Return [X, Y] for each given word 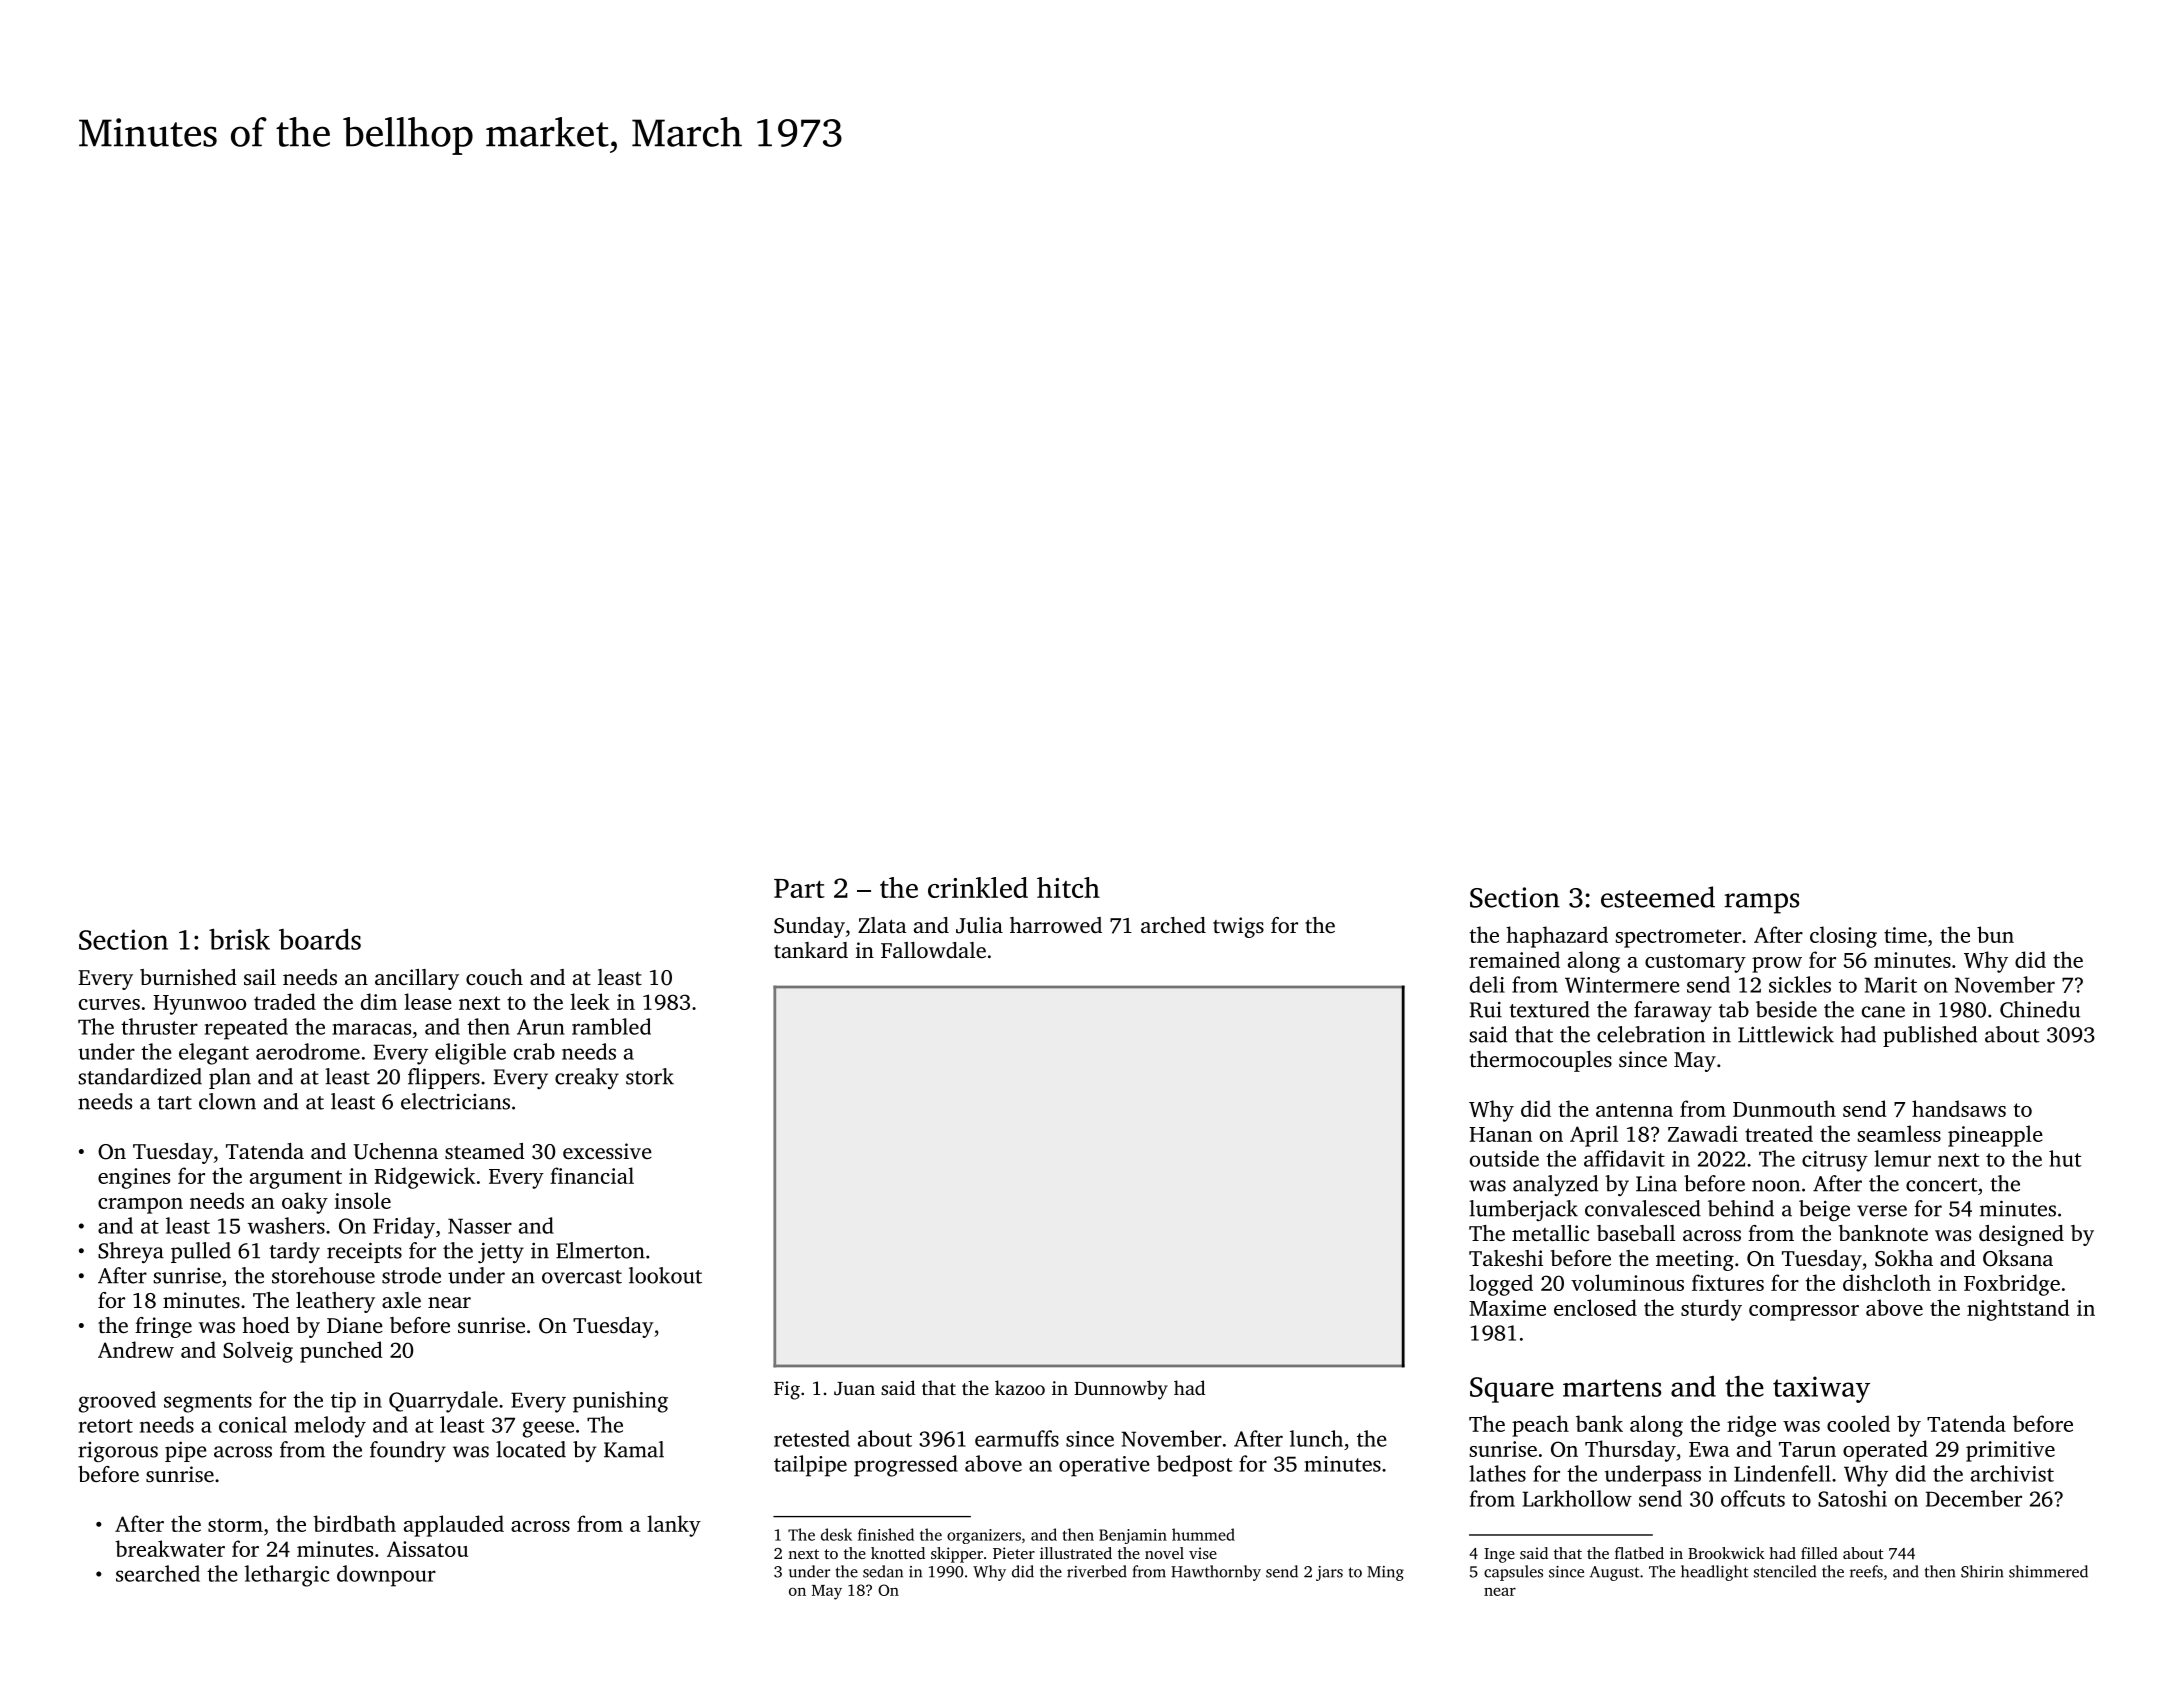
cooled [1858, 1423]
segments [208, 1403]
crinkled [978, 887]
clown [227, 1101]
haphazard [1557, 937]
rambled [611, 1026]
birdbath [354, 1523]
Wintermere [1622, 985]
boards [320, 939]
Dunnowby [1121, 1390]
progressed [906, 1466]
